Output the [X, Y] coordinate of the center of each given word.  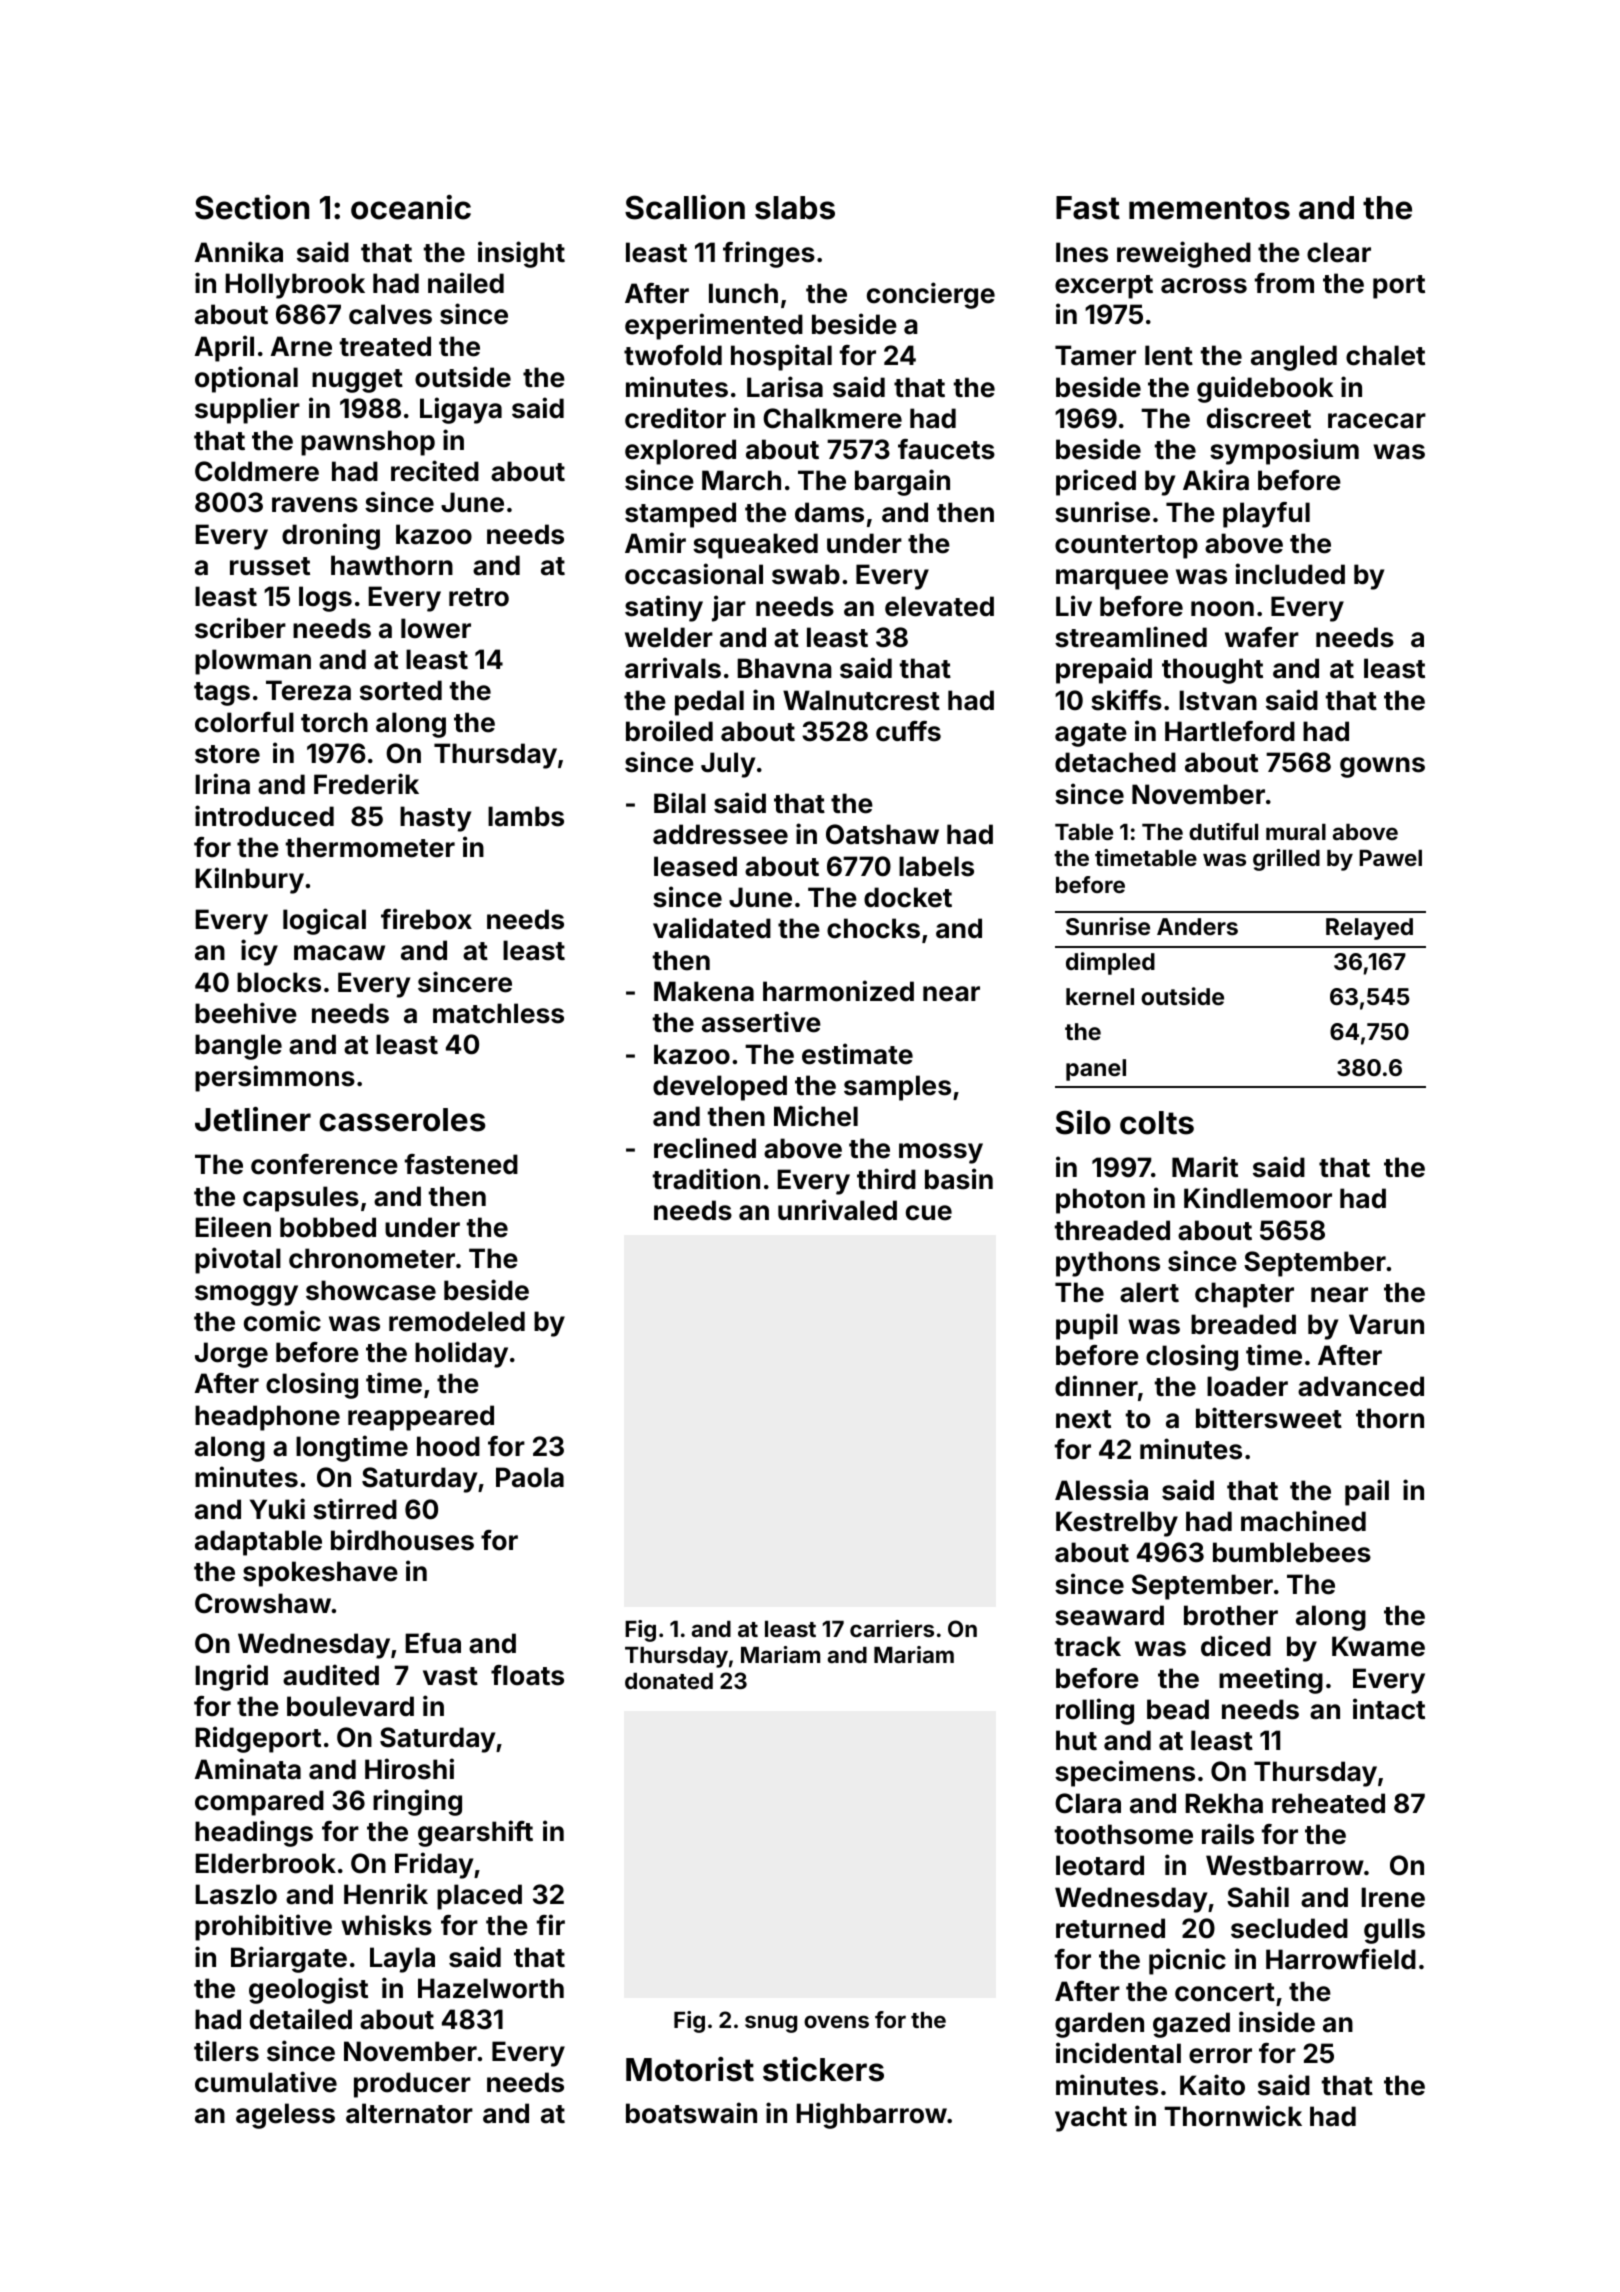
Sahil [1258, 1897]
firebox [426, 919]
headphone [267, 1418]
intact [1389, 1709]
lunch [743, 293]
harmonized [838, 991]
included [1290, 574]
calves [390, 314]
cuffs [908, 731]
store [227, 754]
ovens [836, 2021]
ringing [417, 1802]
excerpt [1104, 287]
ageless [285, 2116]
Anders [1197, 926]
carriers [892, 1628]
